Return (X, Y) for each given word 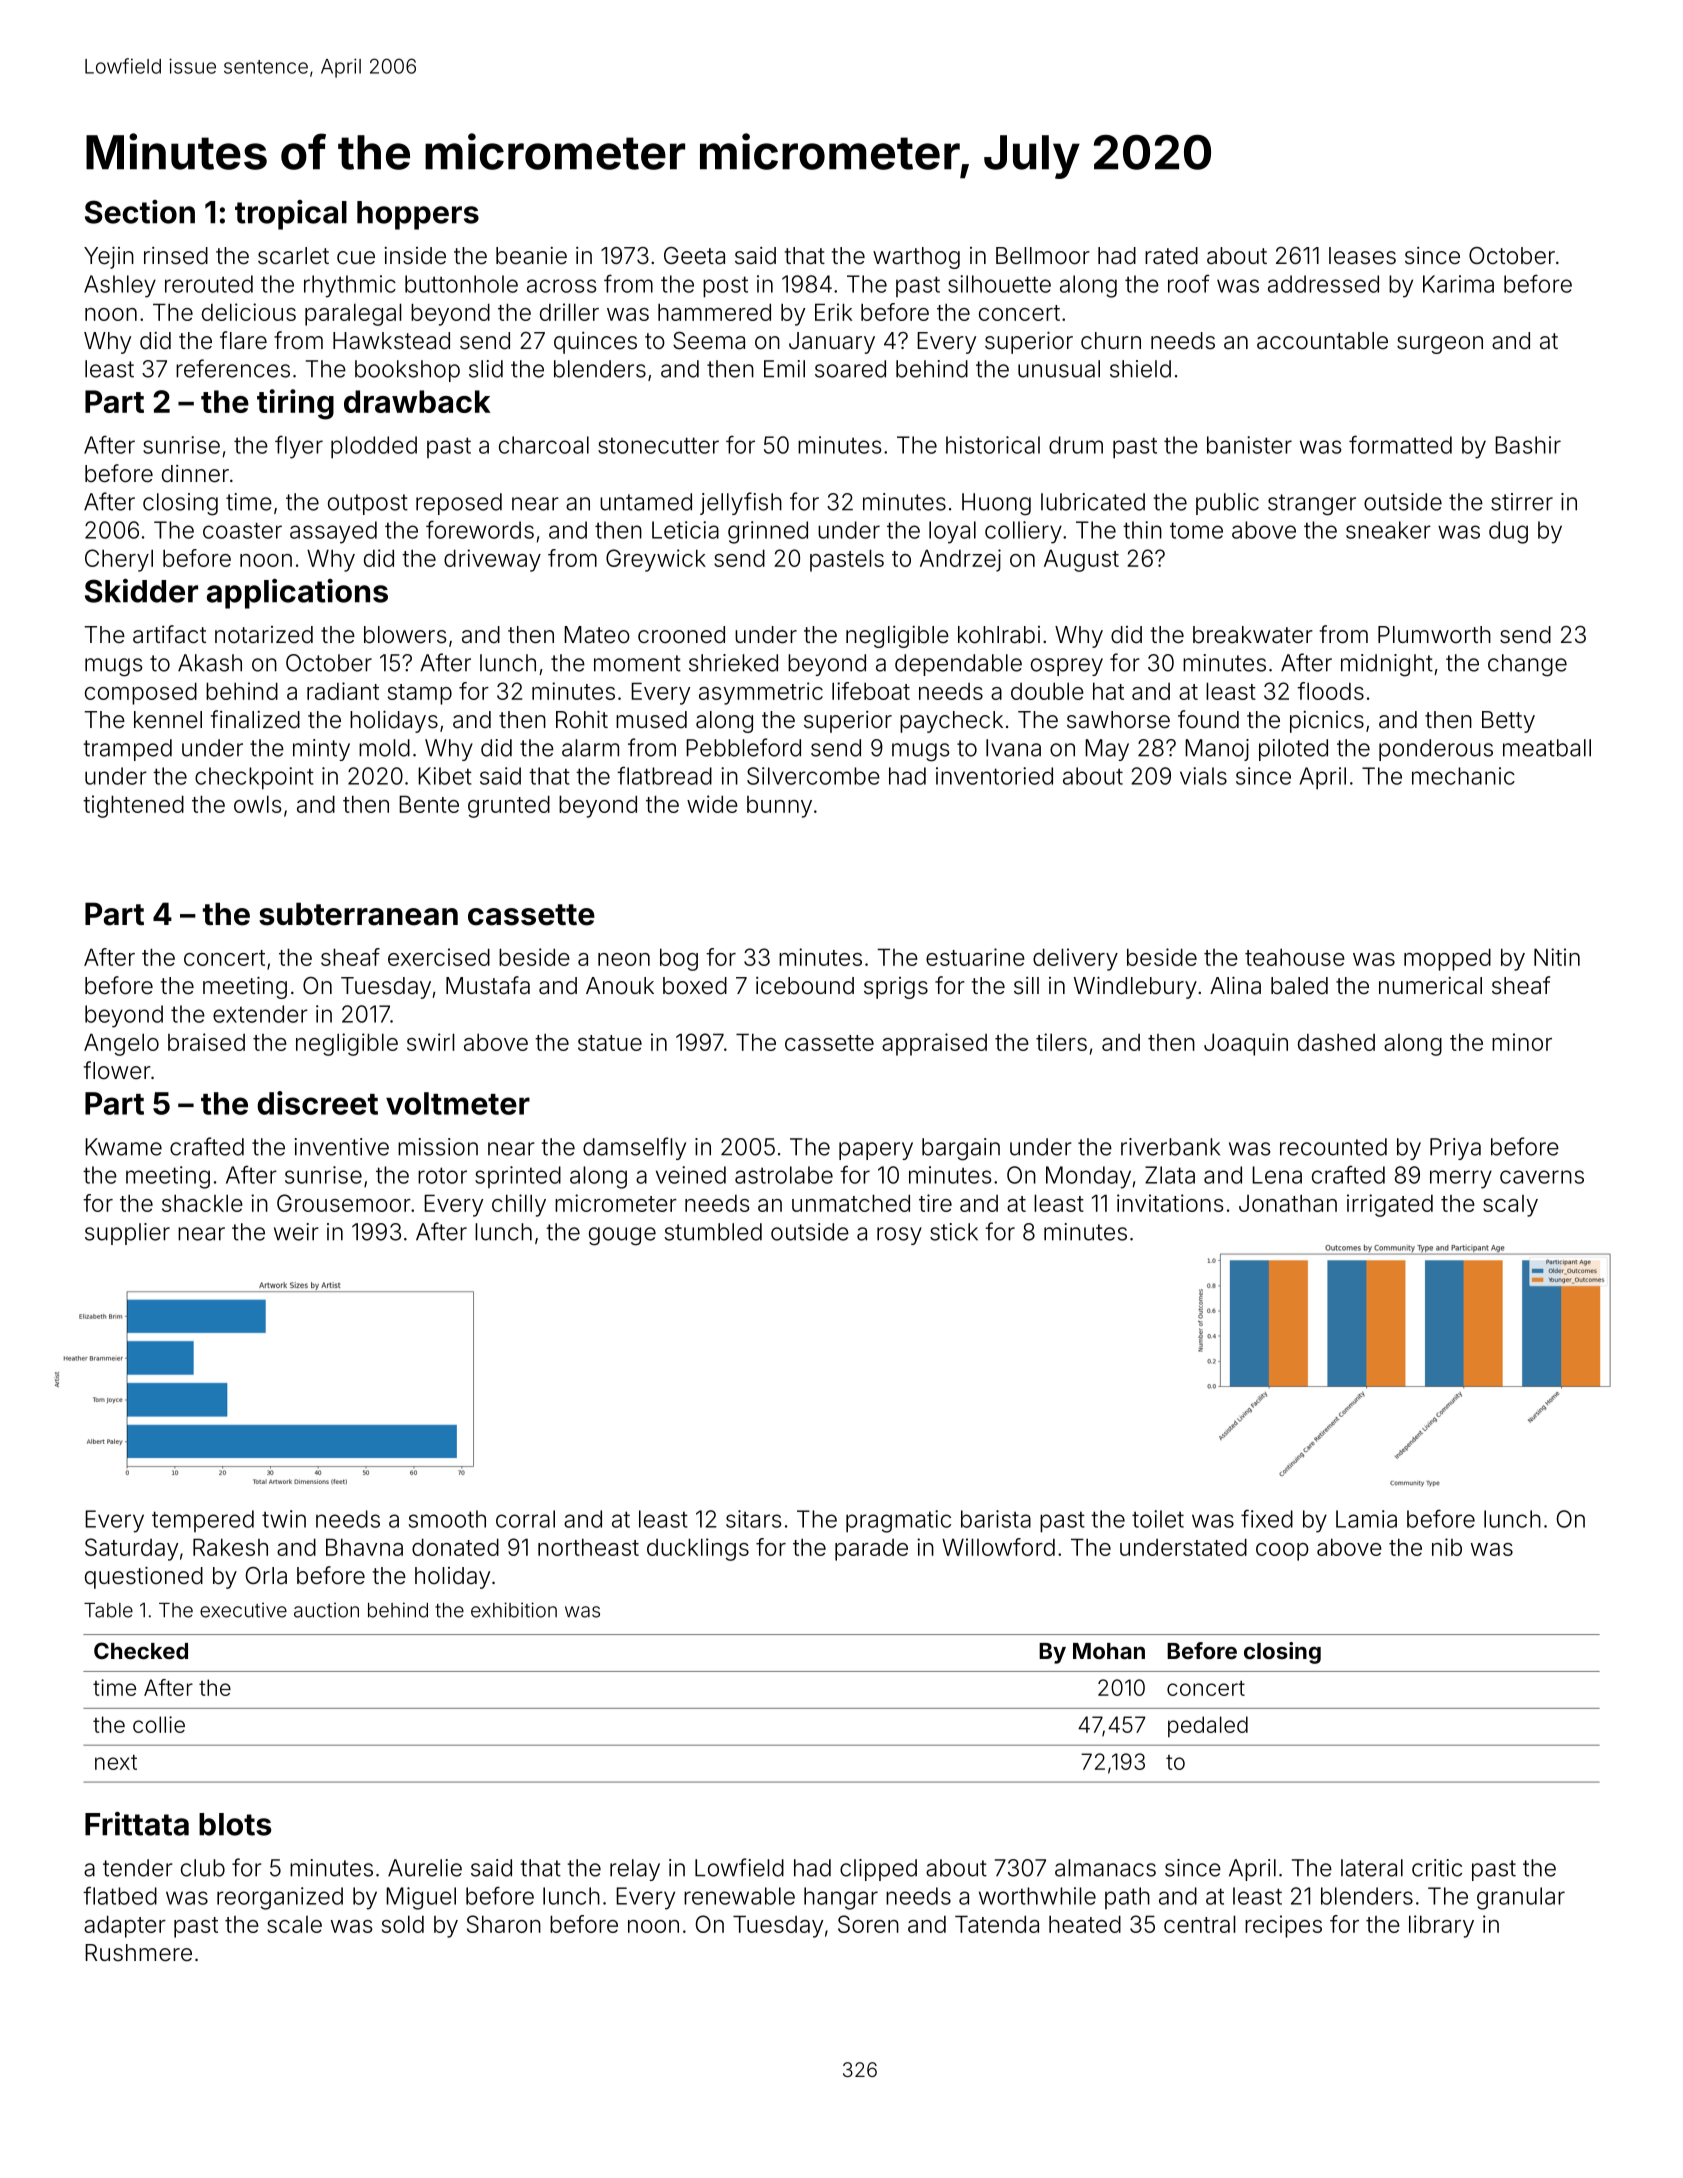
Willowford (998, 1547)
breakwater (1253, 635)
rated (1171, 256)
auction (326, 1610)
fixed (1267, 1518)
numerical (1430, 986)
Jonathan (1288, 1203)
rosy (899, 1236)
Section (140, 212)
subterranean (358, 914)
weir (296, 1232)
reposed (459, 504)
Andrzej (960, 560)
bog (679, 959)
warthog (916, 258)
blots (235, 1824)
